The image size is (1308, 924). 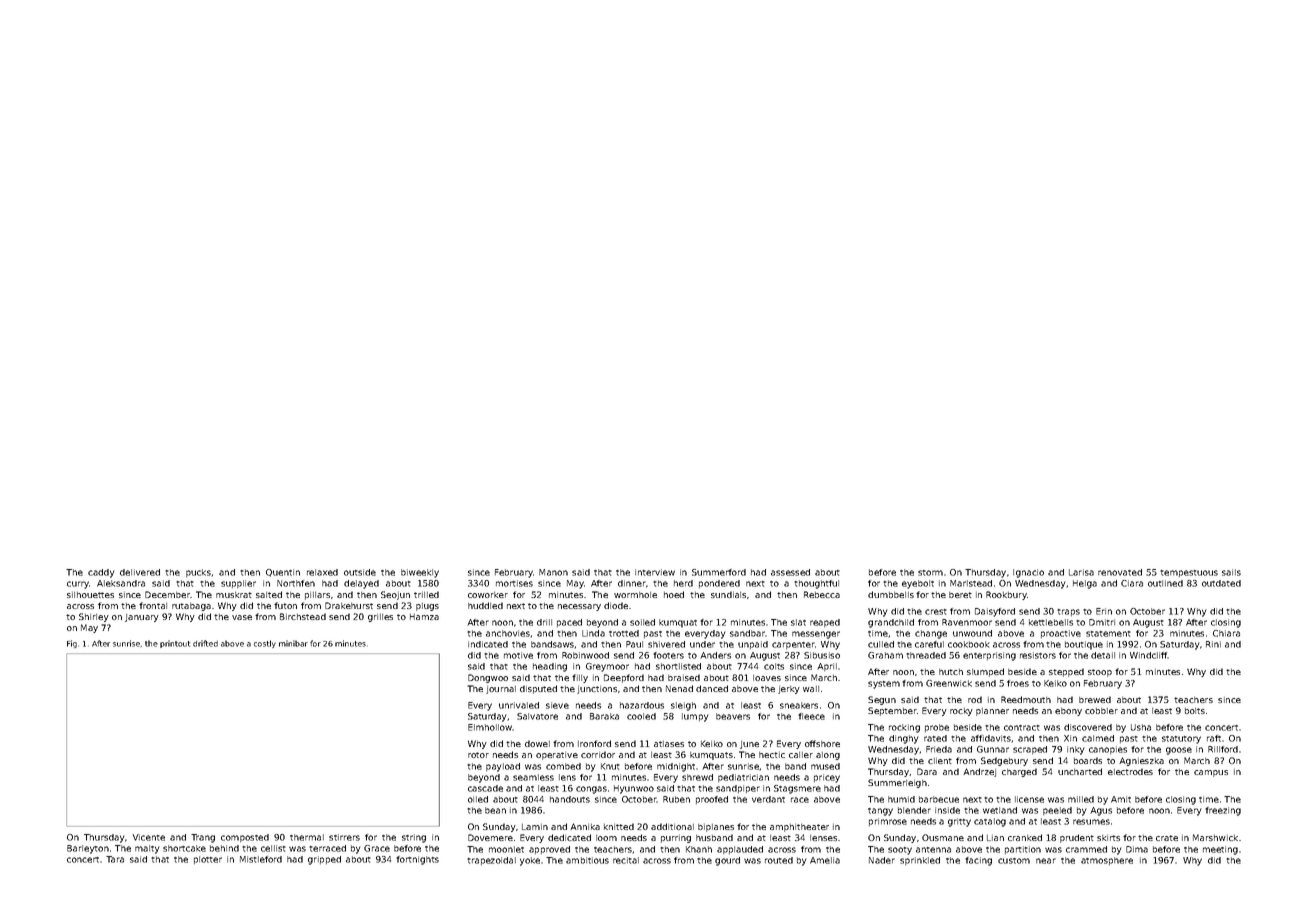 I want to click on rotor, so click(x=478, y=755).
